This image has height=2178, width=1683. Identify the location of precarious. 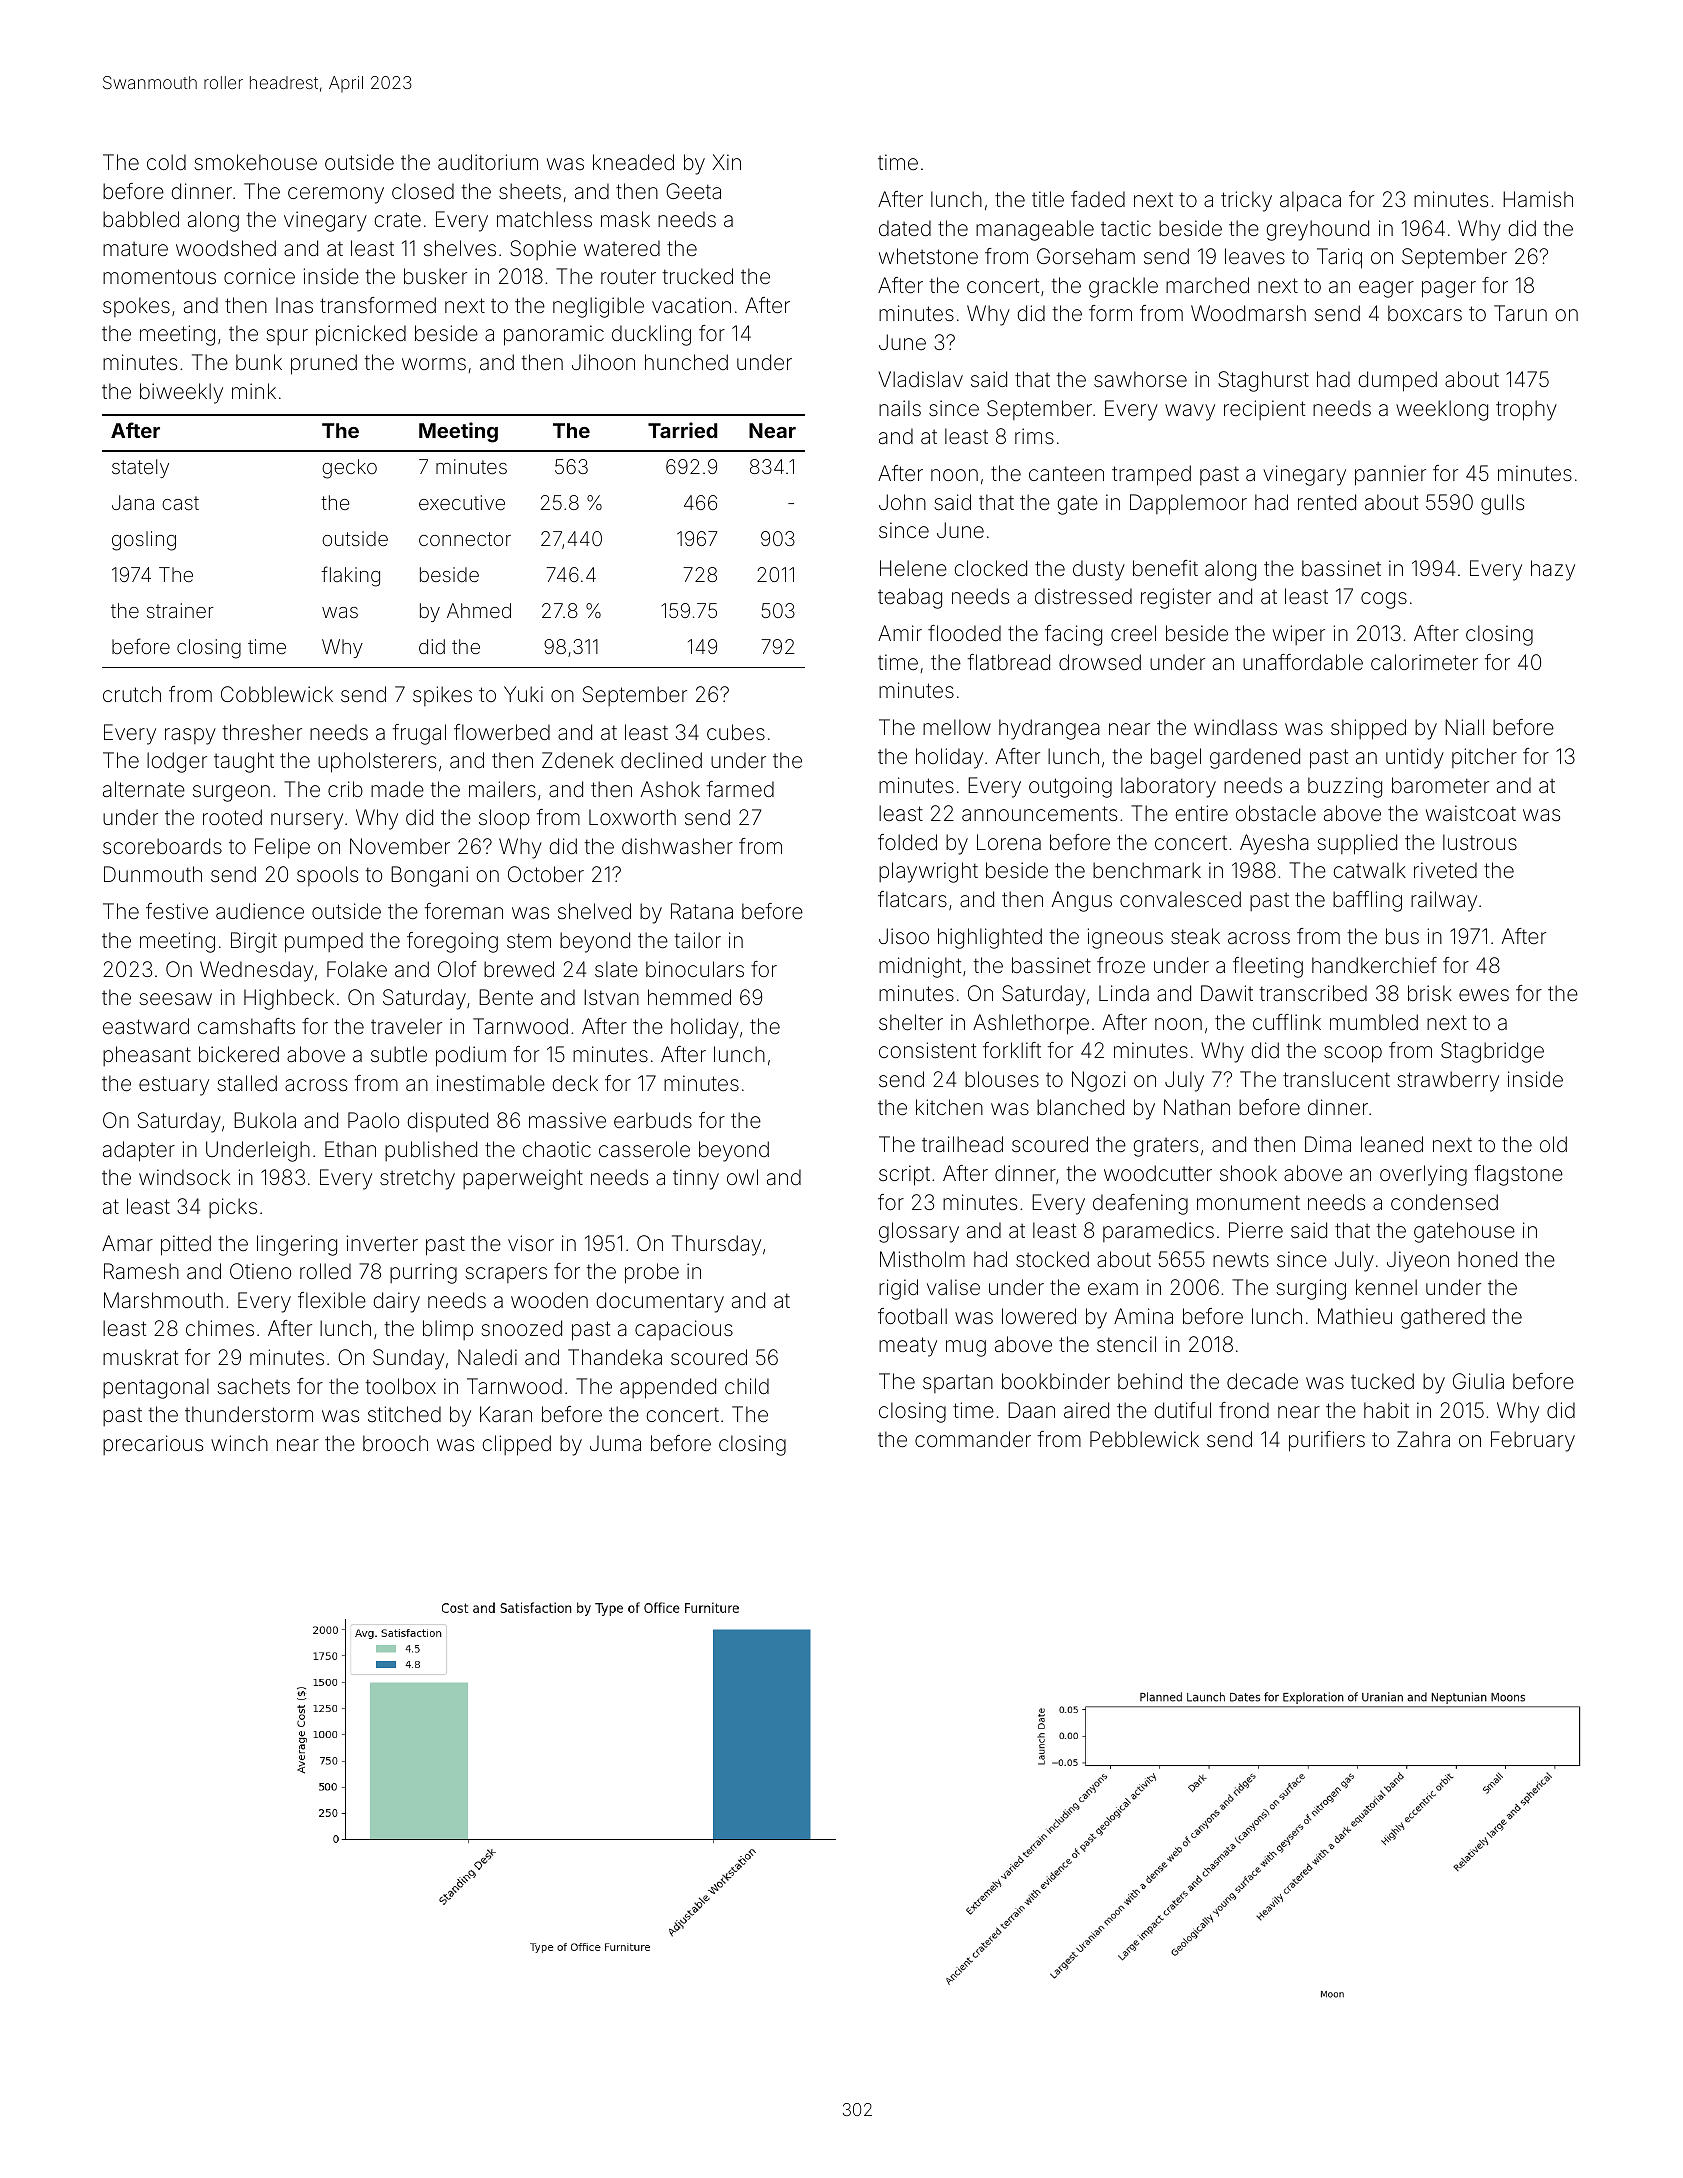
(153, 1445).
